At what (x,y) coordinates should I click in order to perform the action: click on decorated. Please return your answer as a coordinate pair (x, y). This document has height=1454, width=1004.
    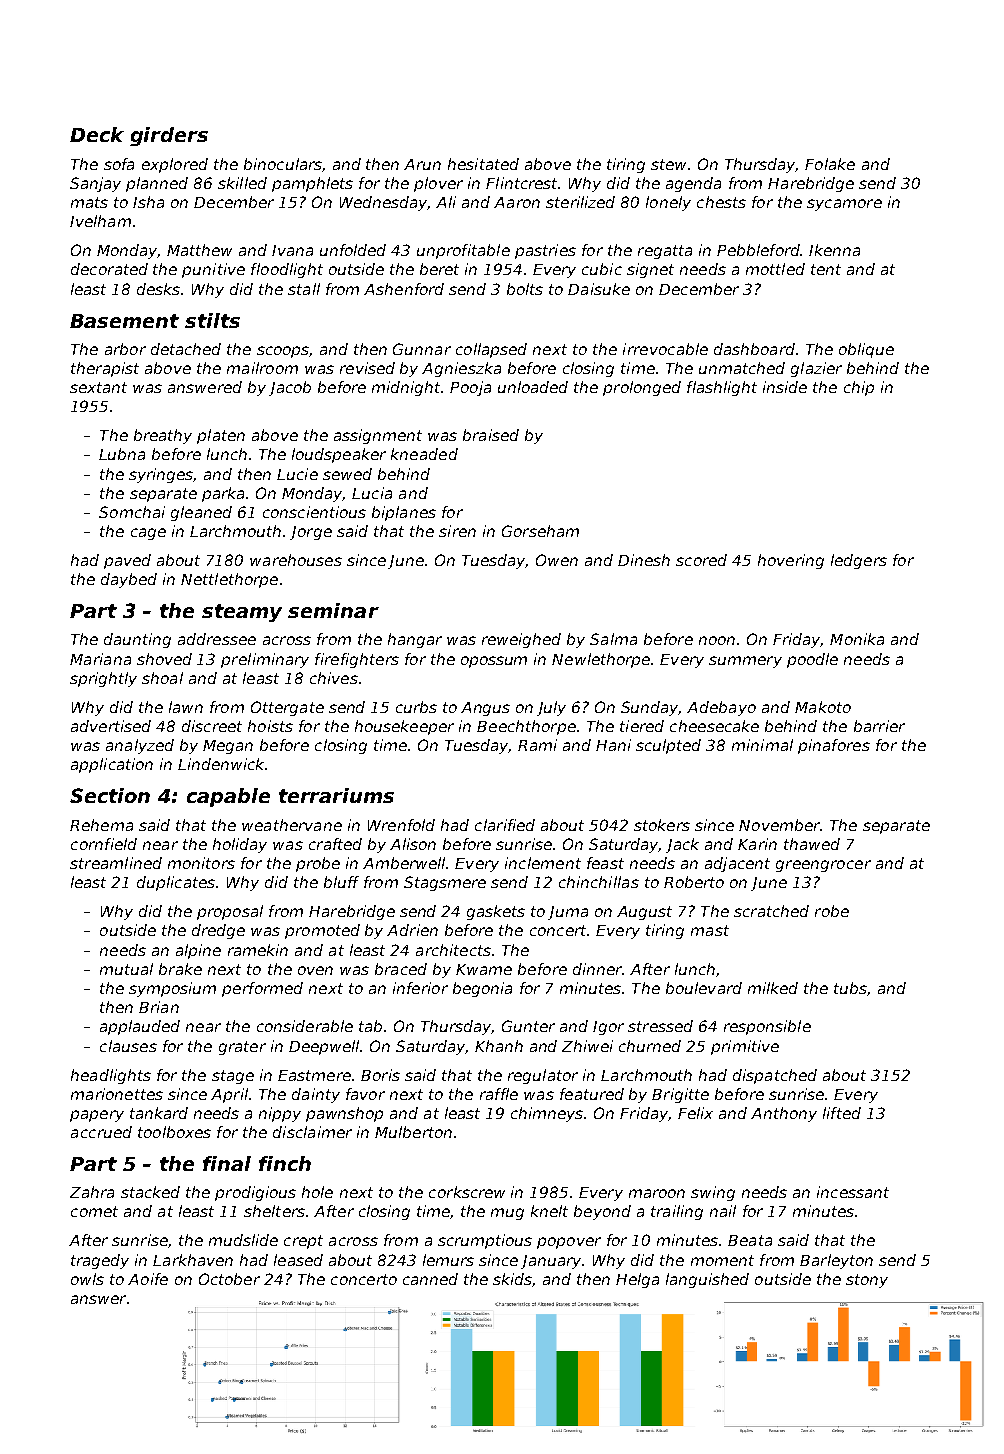
    Looking at the image, I should click on (109, 269).
